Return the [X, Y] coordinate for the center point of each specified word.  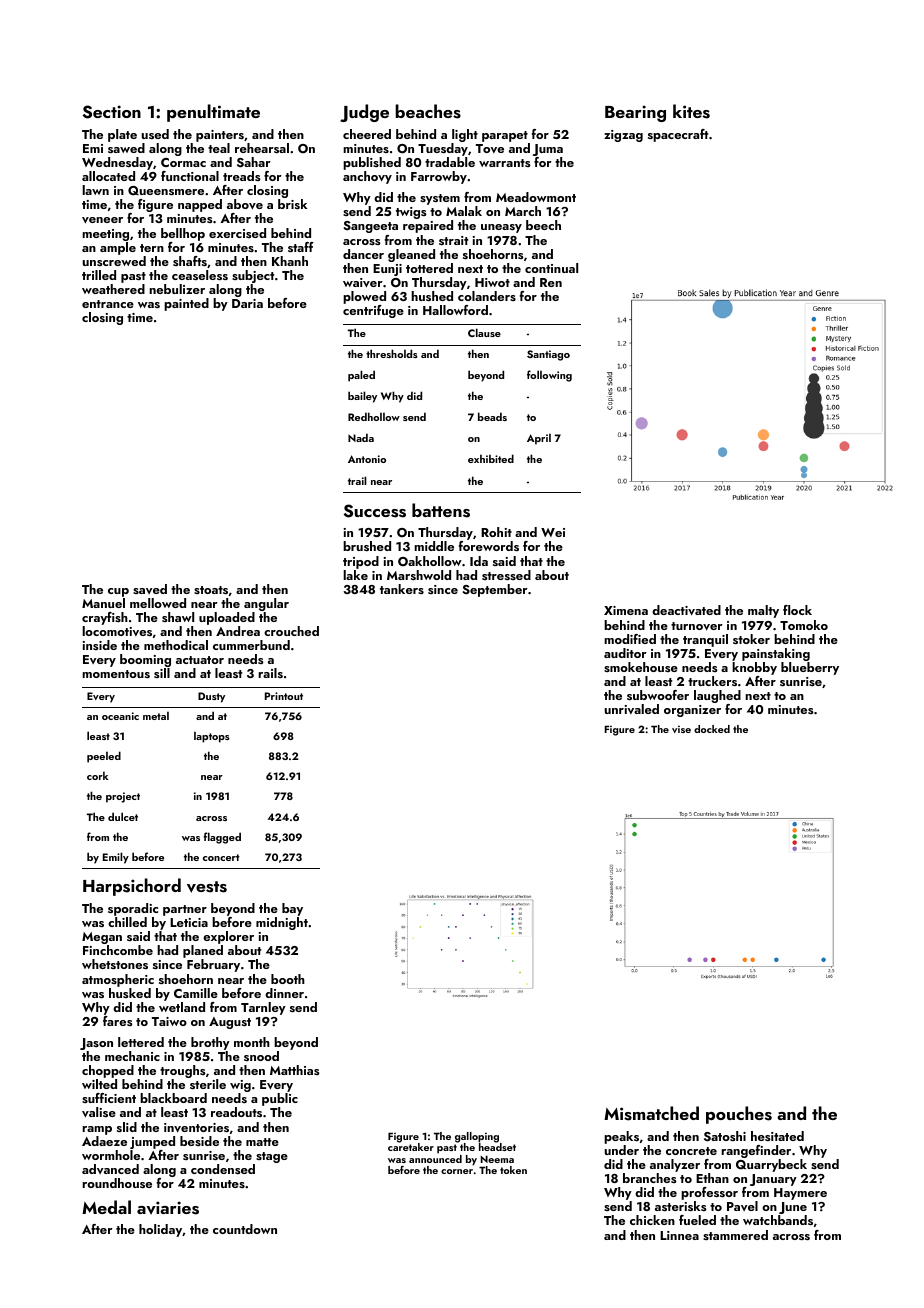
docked [712, 729]
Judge [364, 113]
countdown [245, 1229]
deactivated [686, 610]
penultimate [213, 113]
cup [118, 592]
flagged [222, 838]
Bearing [635, 113]
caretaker [411, 1147]
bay [292, 909]
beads [492, 416]
